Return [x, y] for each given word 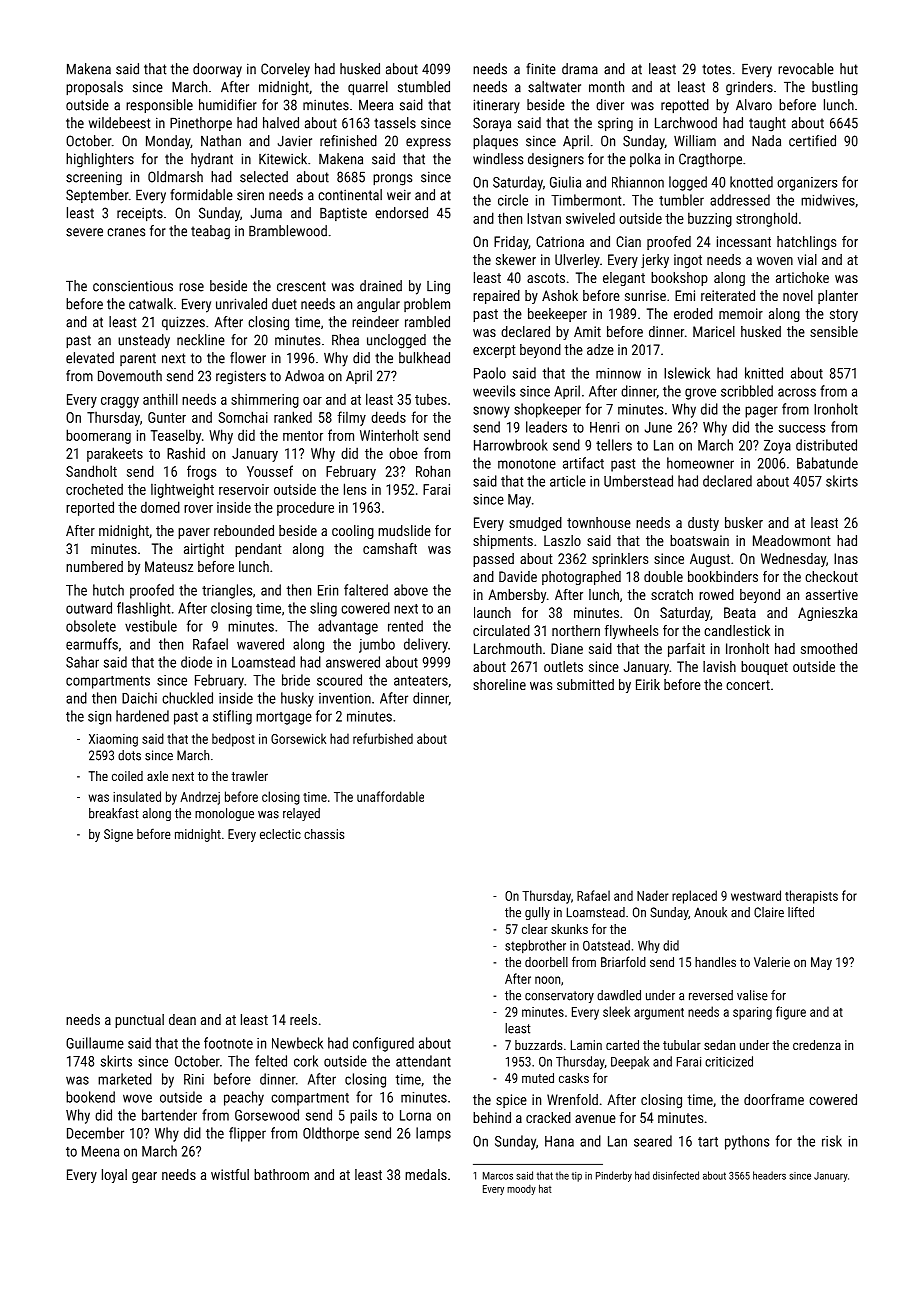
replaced [694, 897]
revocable [806, 69]
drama [580, 69]
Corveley [285, 70]
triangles [227, 591]
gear [144, 1177]
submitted [585, 684]
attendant [423, 1061]
